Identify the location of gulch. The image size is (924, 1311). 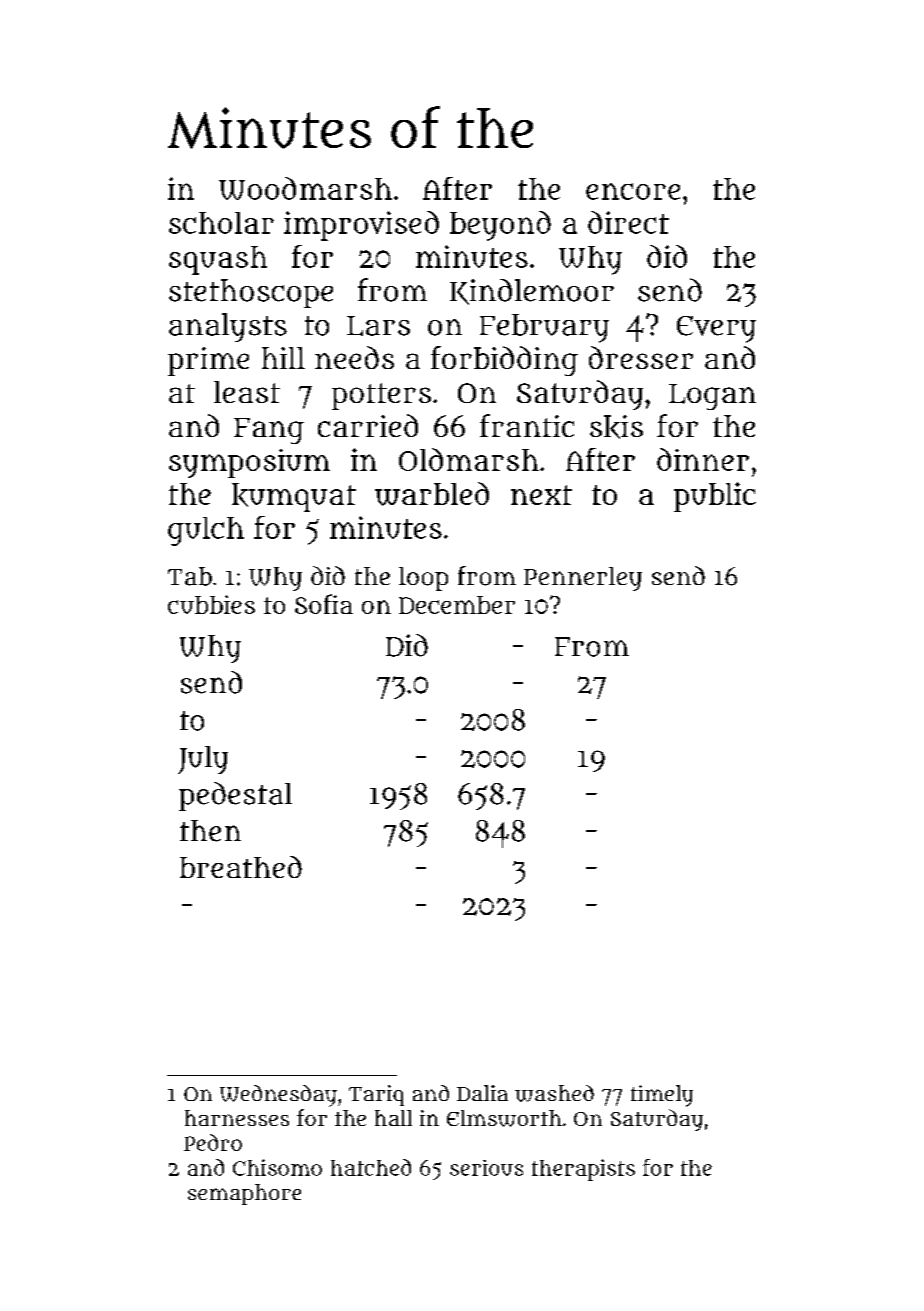
(206, 531).
